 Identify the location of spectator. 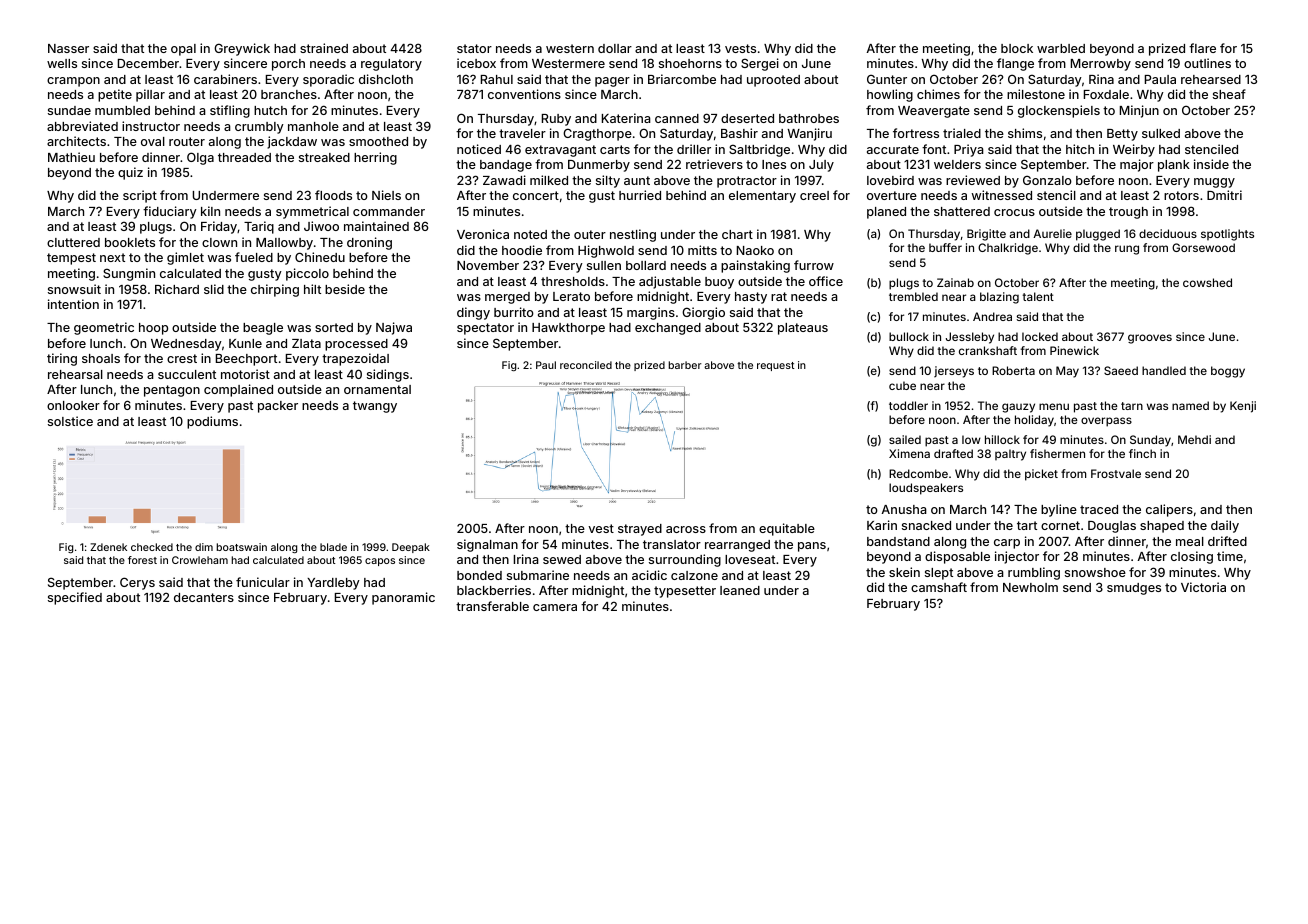
(485, 329).
